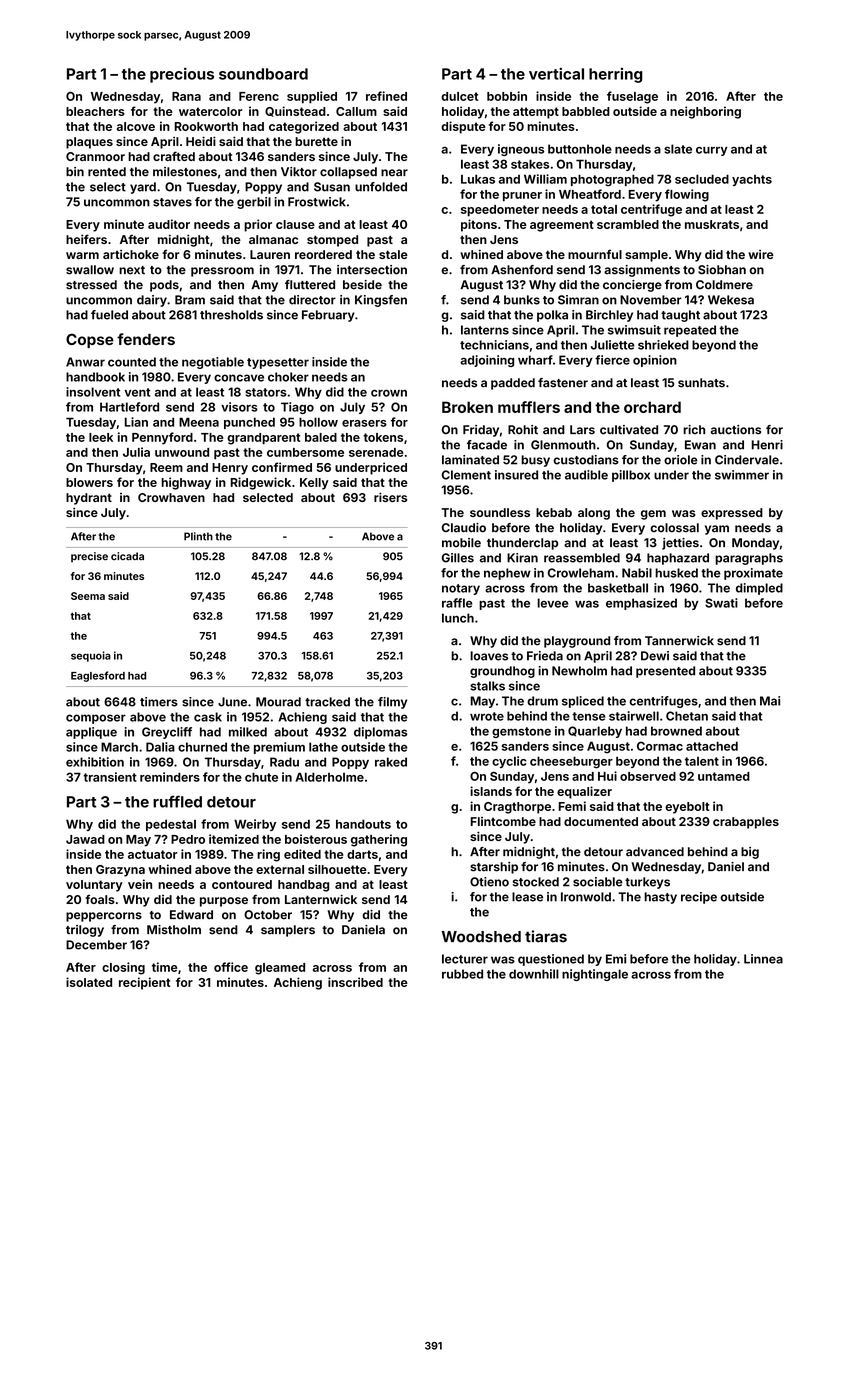 The image size is (849, 1400). Describe the element at coordinates (389, 393) in the screenshot. I see `crown` at that location.
